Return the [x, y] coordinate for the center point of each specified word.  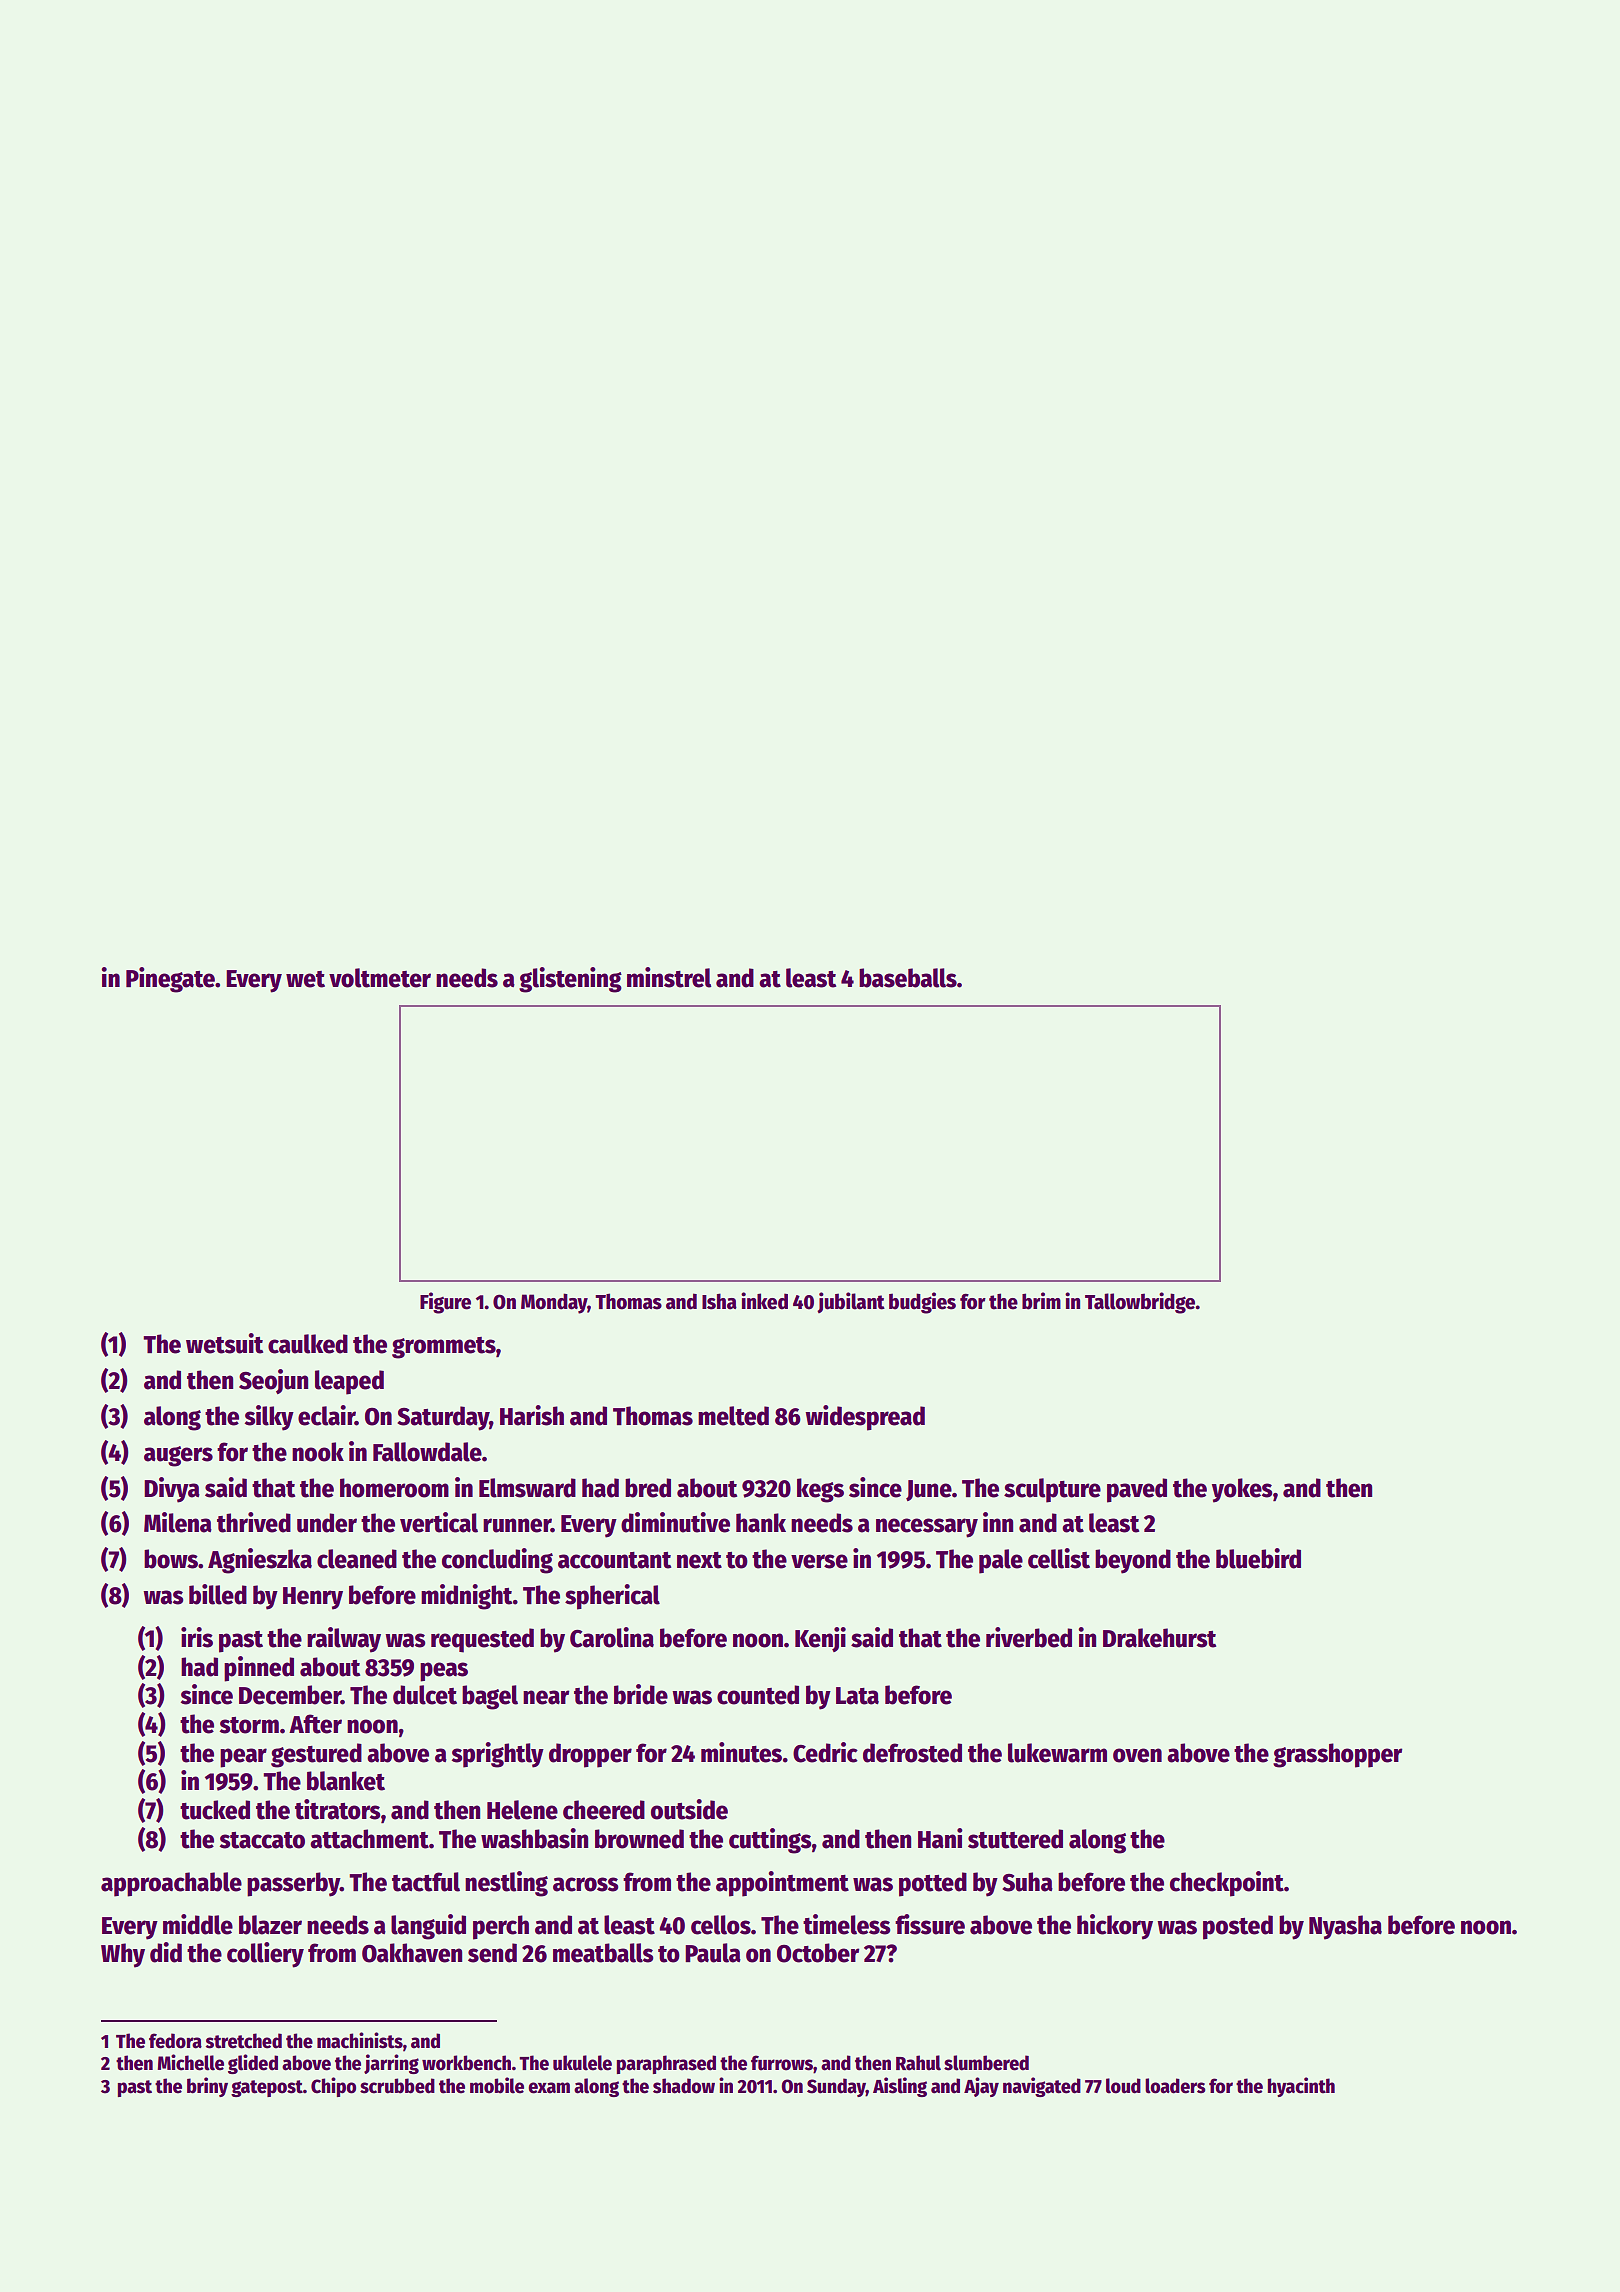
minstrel [669, 977]
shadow [684, 2086]
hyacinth [1301, 2087]
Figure [445, 1303]
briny [207, 2087]
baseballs [908, 978]
